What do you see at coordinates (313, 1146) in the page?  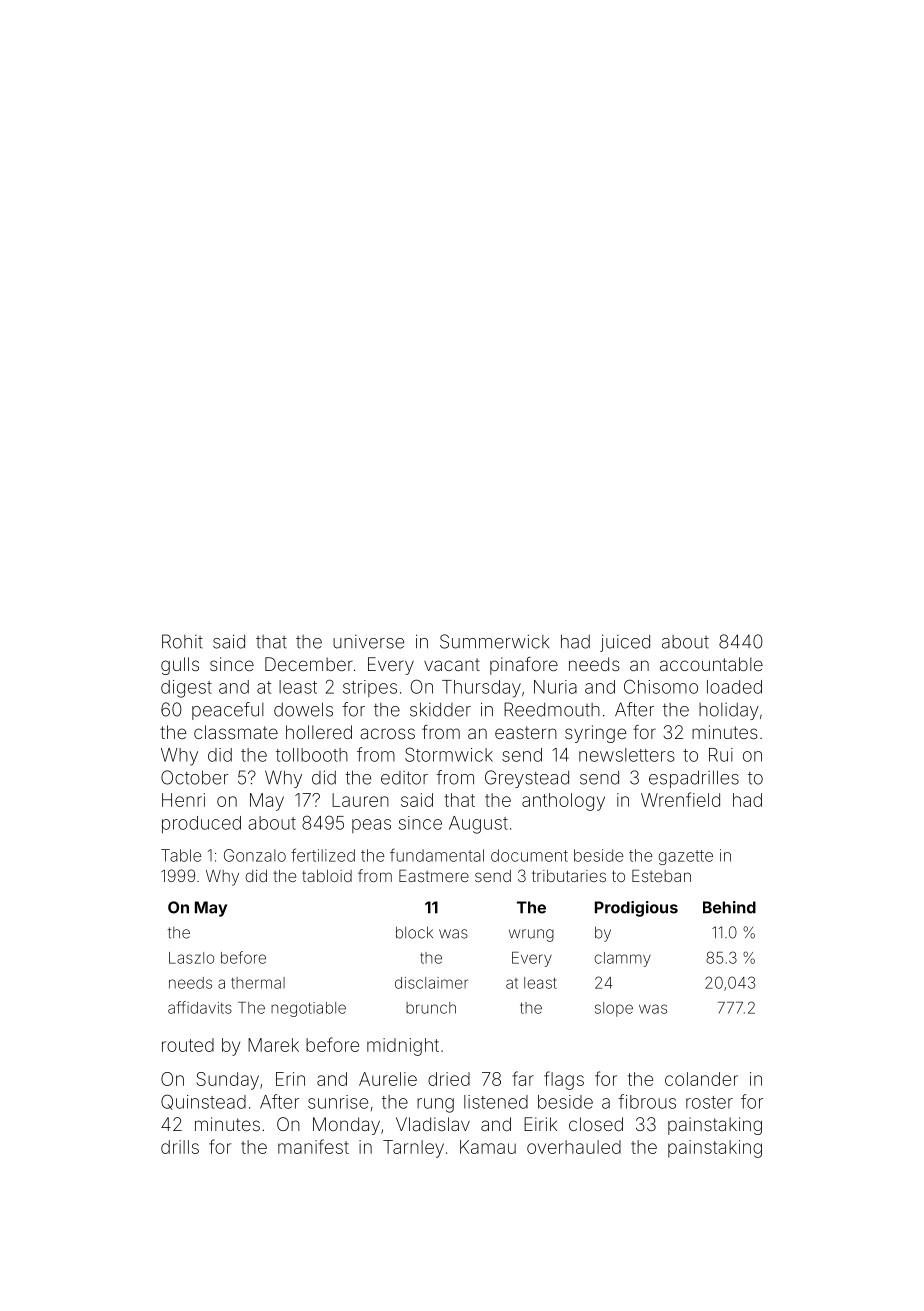 I see `manifest` at bounding box center [313, 1146].
